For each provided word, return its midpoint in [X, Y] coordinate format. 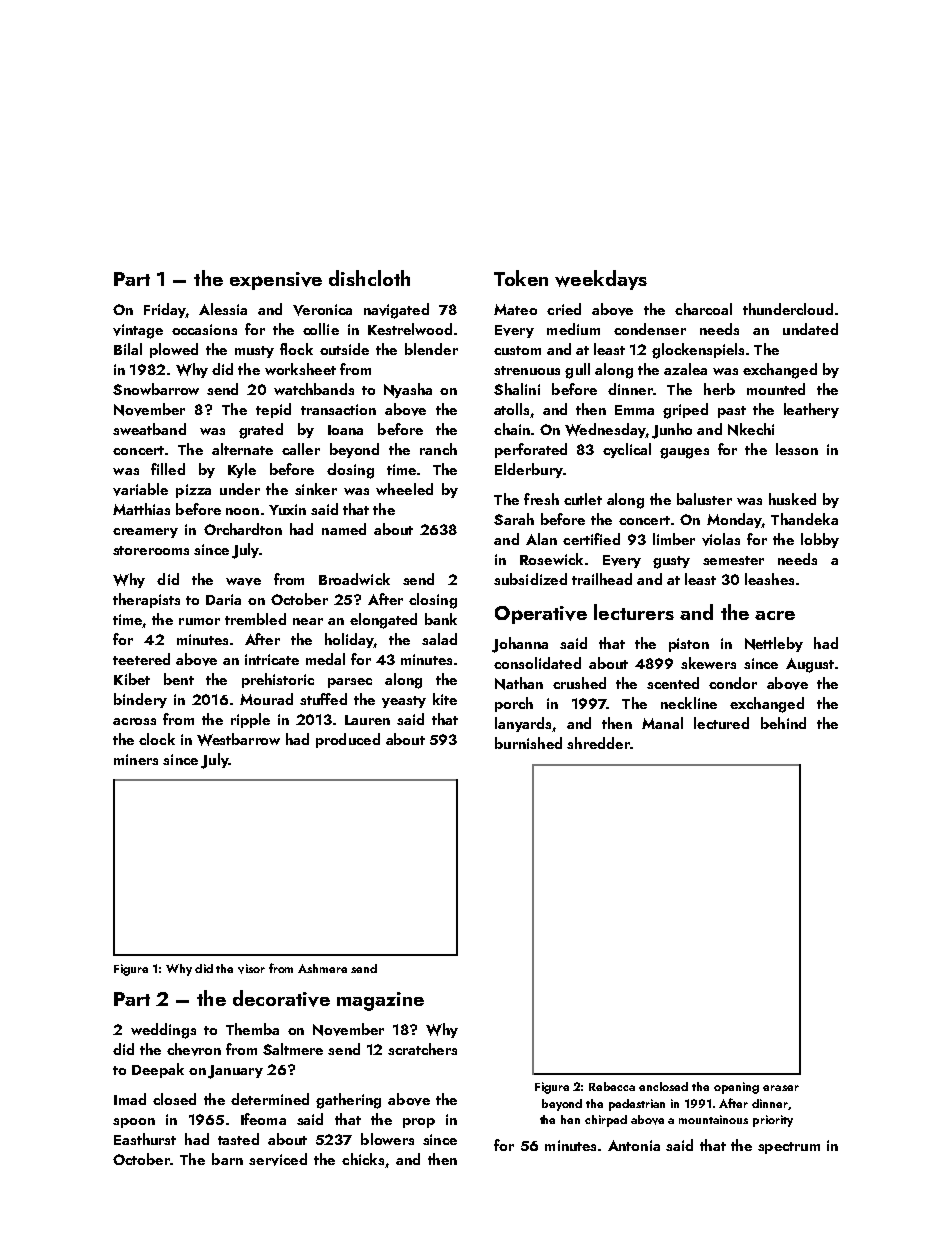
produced [348, 740]
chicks [363, 1159]
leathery [811, 410]
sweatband [149, 429]
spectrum [789, 1148]
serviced [278, 1159]
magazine [380, 1001]
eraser [781, 1088]
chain [512, 429]
